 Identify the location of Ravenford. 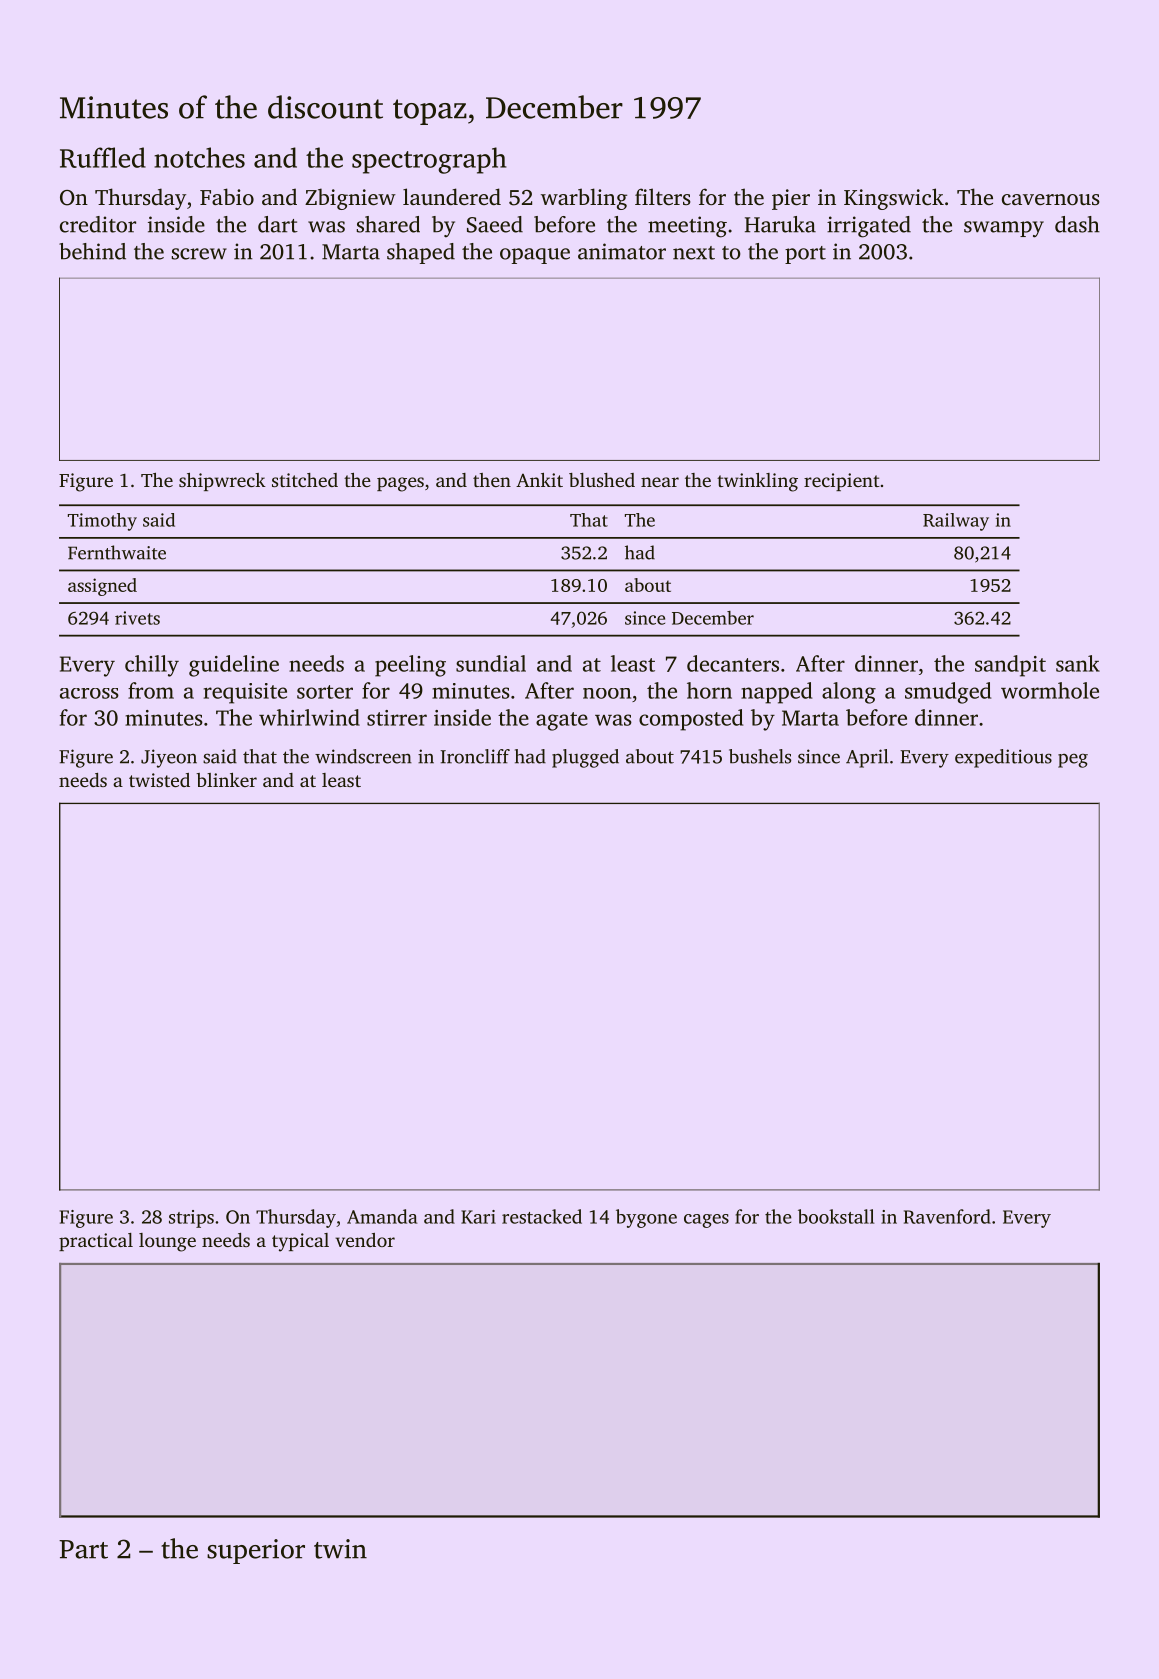
(947, 1216).
